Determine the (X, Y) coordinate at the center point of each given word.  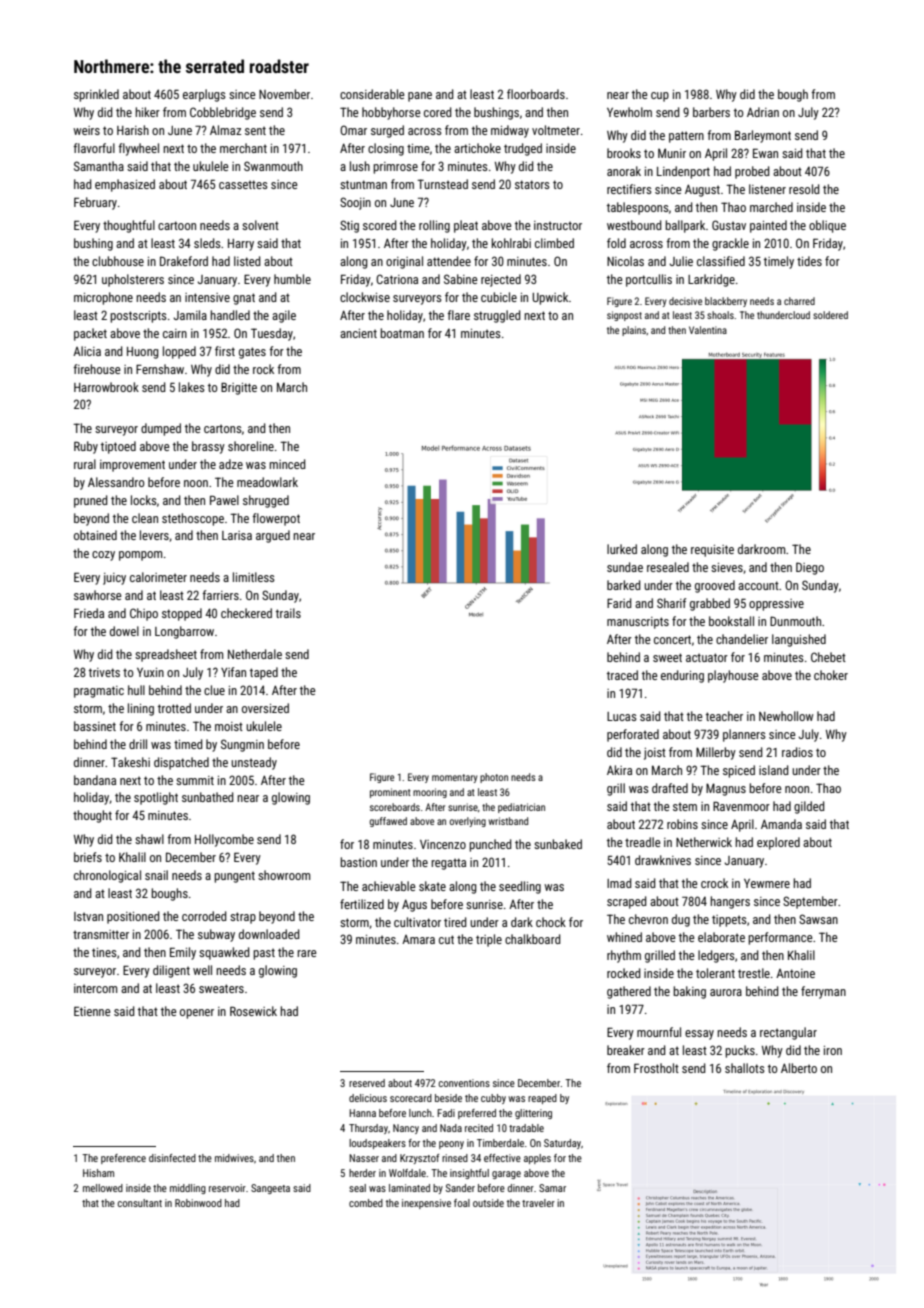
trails (288, 613)
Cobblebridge (223, 113)
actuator (707, 657)
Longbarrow (184, 632)
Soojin (355, 203)
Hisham (98, 1173)
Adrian (763, 112)
